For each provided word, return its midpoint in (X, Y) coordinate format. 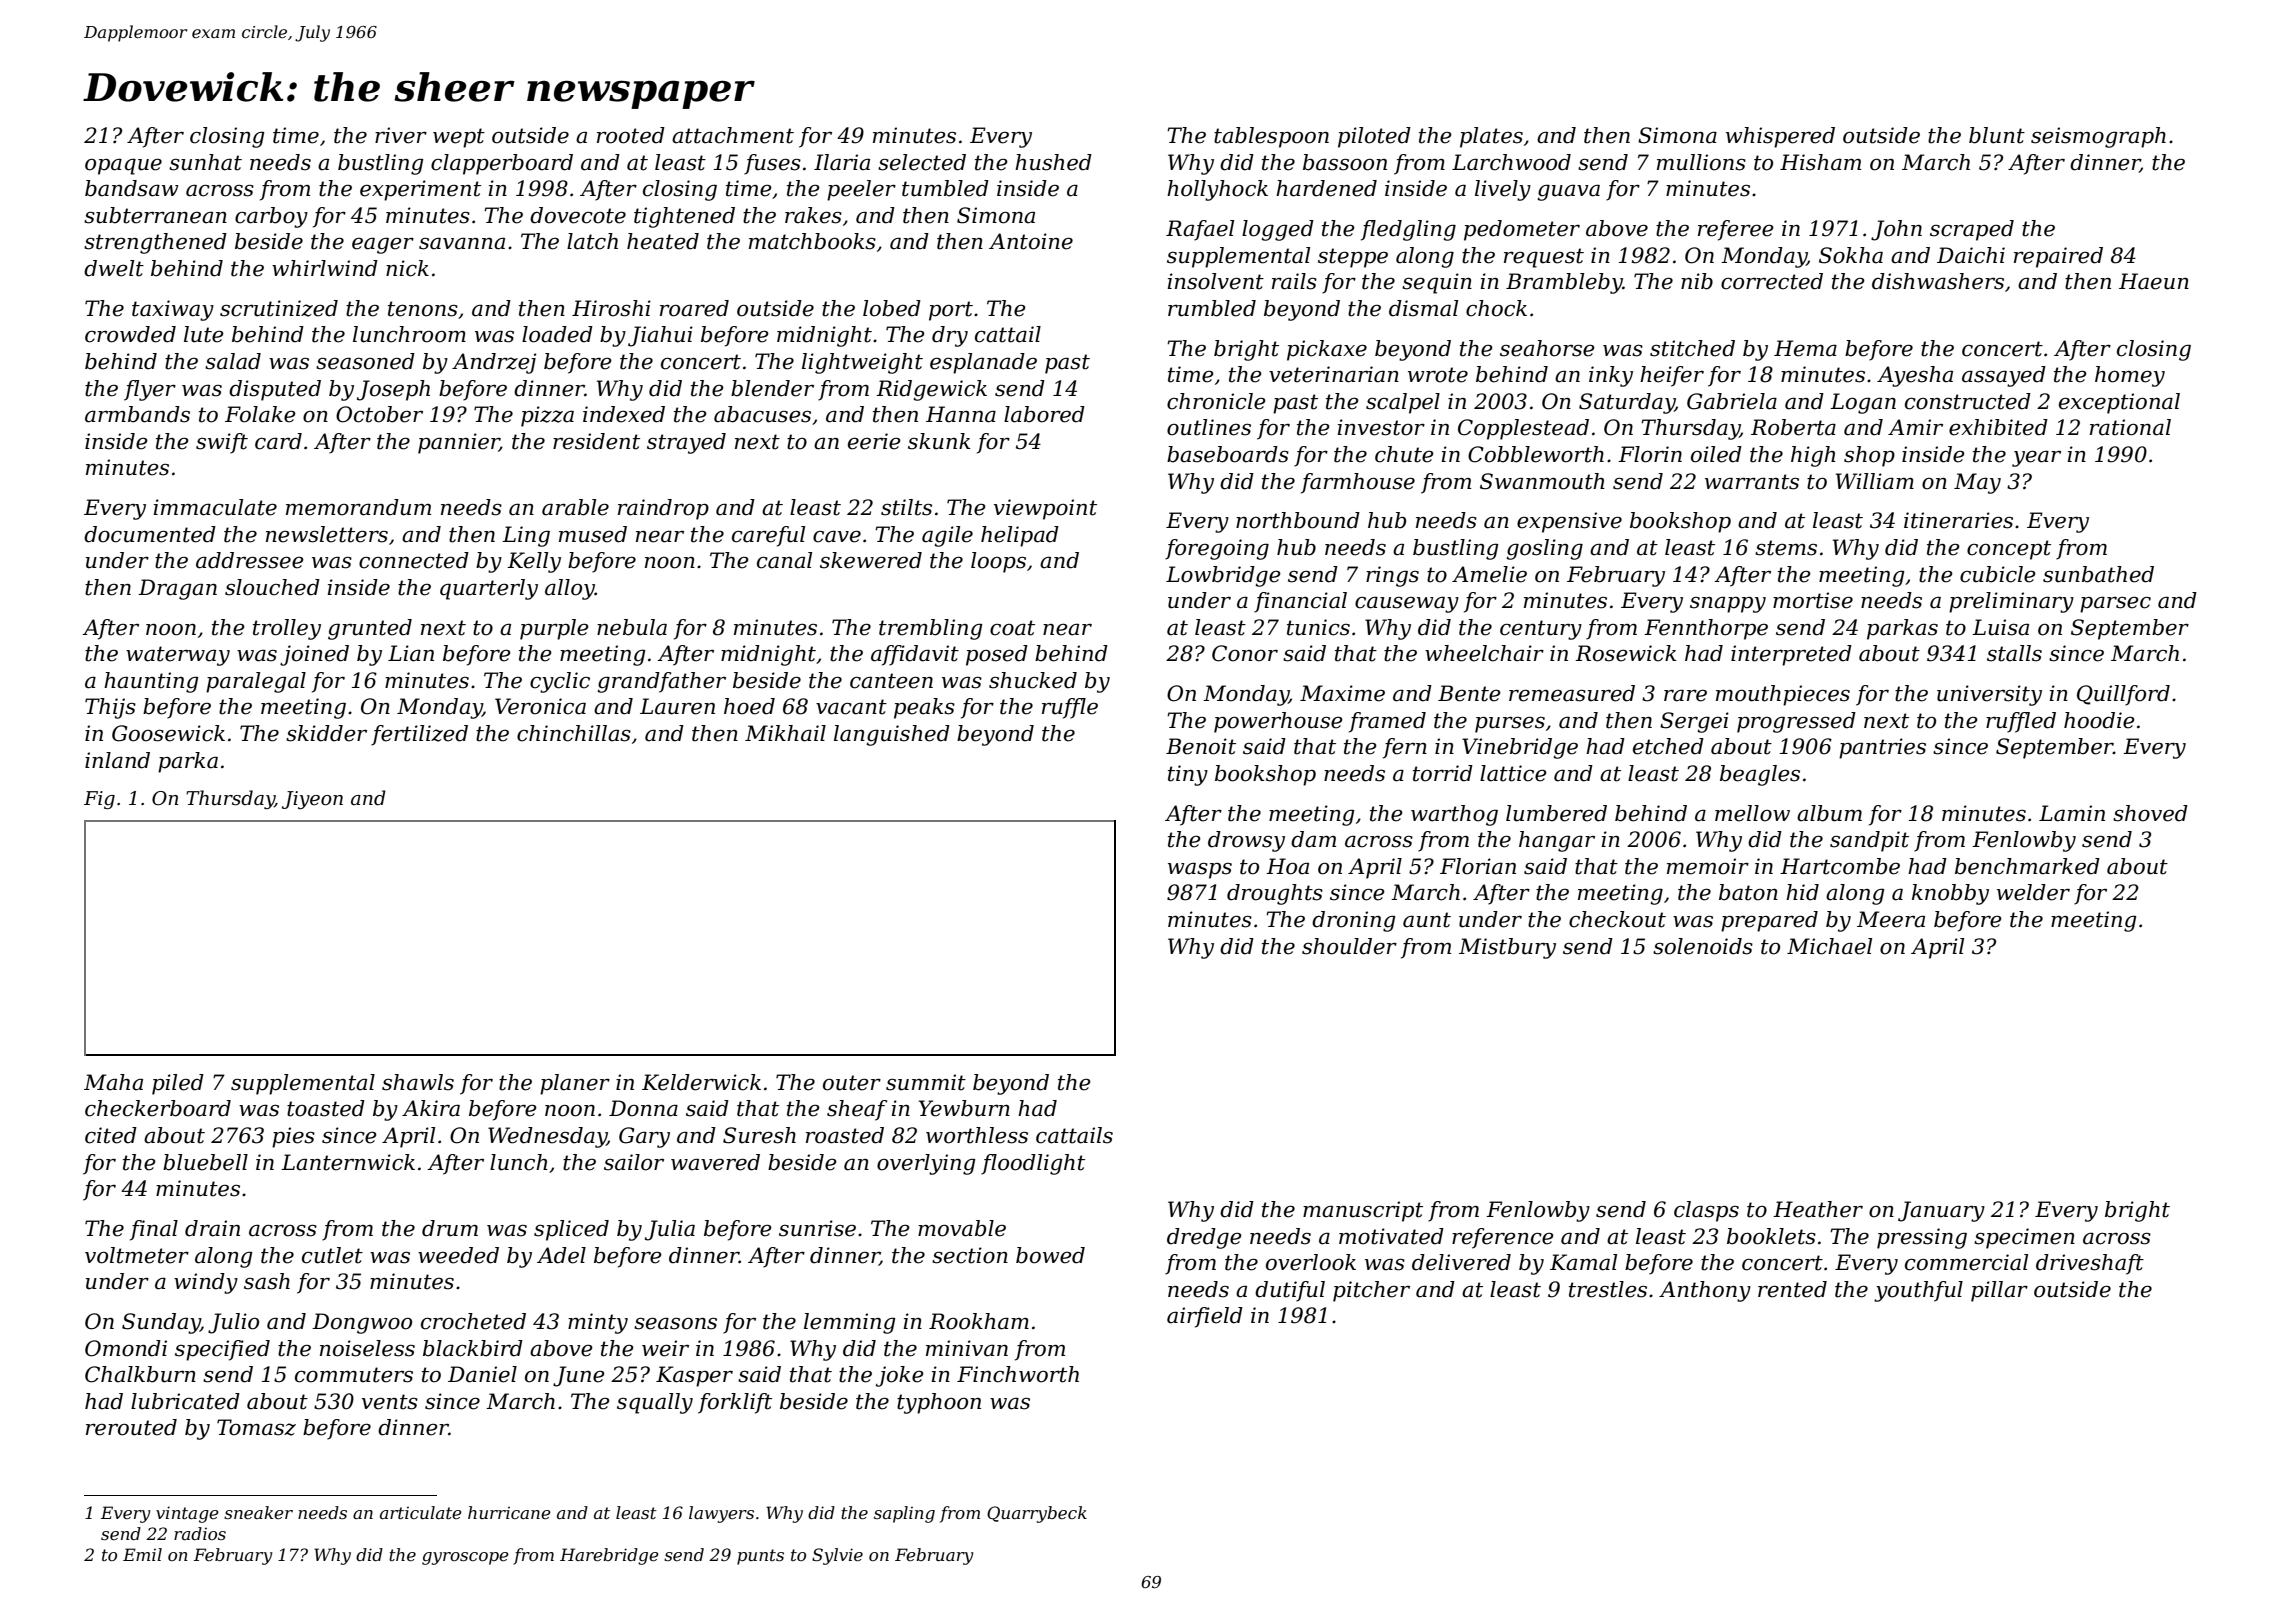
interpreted (1791, 655)
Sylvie (837, 1556)
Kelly (534, 562)
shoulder (1349, 946)
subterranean (155, 215)
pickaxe (1327, 350)
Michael (1829, 946)
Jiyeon (312, 800)
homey (2130, 376)
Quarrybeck (1037, 1514)
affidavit (915, 655)
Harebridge (609, 1556)
